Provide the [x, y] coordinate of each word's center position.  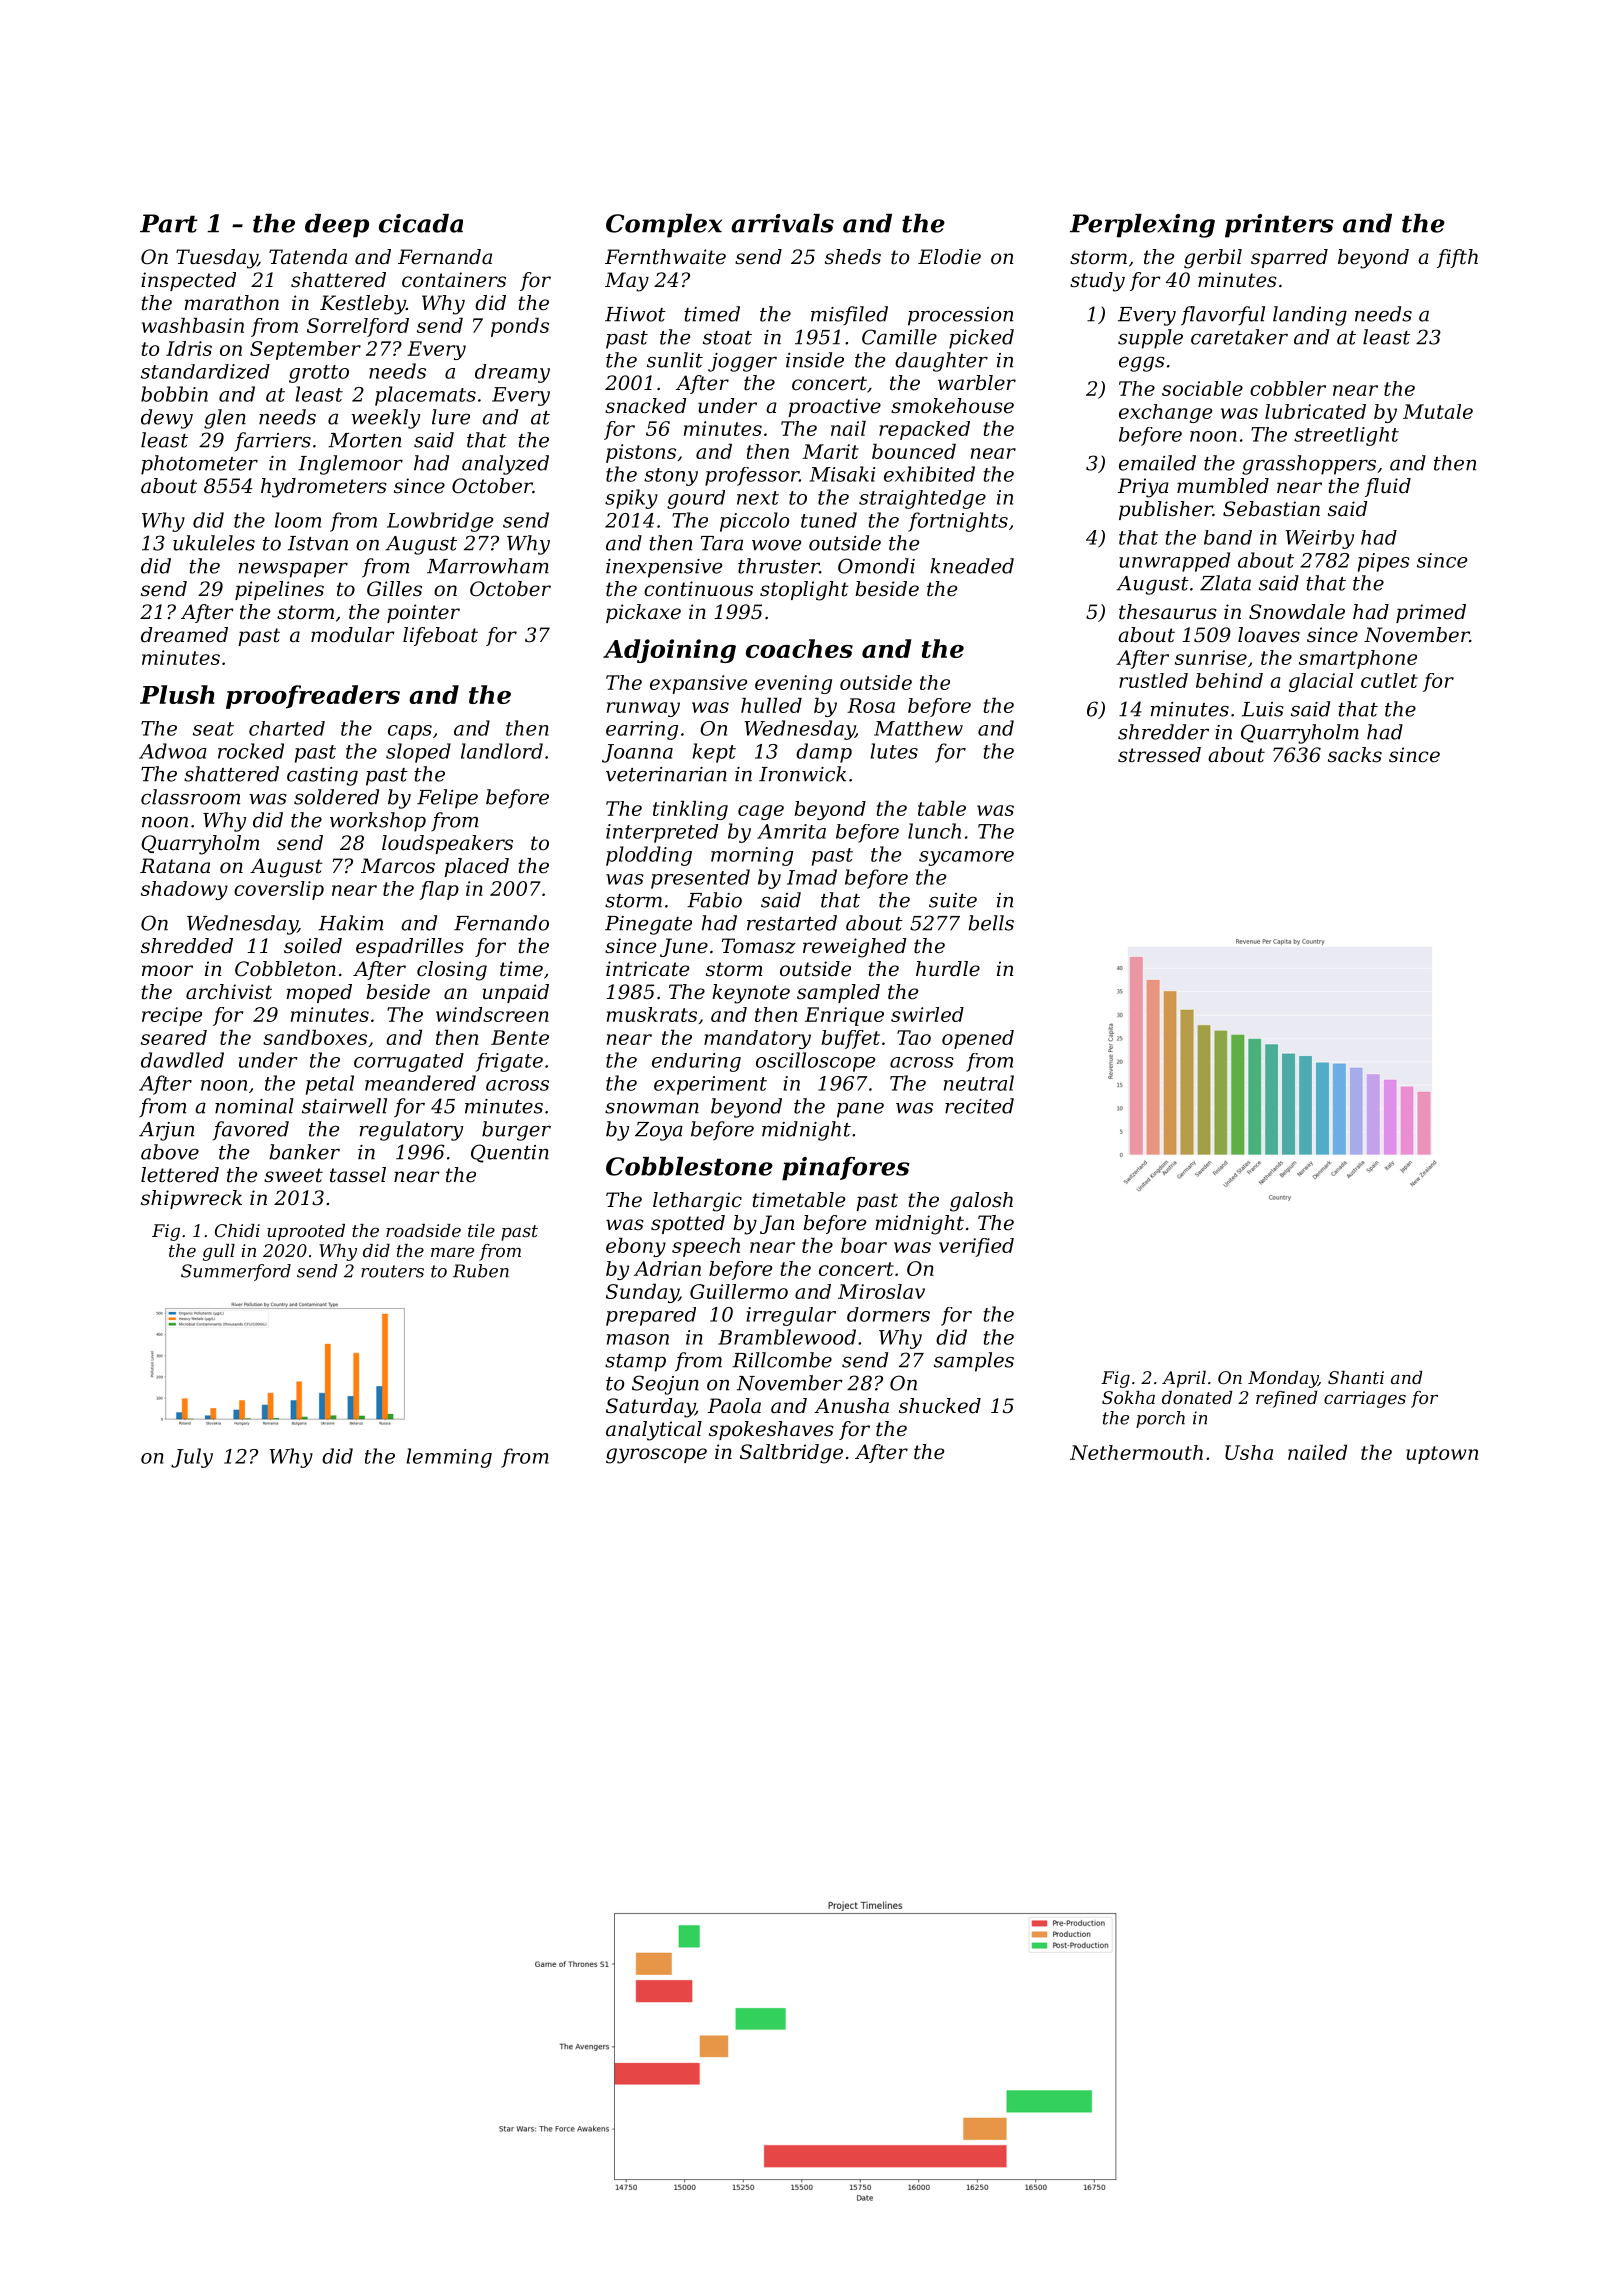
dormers [888, 1314]
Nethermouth [1136, 1452]
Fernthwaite [665, 257]
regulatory [411, 1131]
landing [1310, 316]
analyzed [505, 465]
